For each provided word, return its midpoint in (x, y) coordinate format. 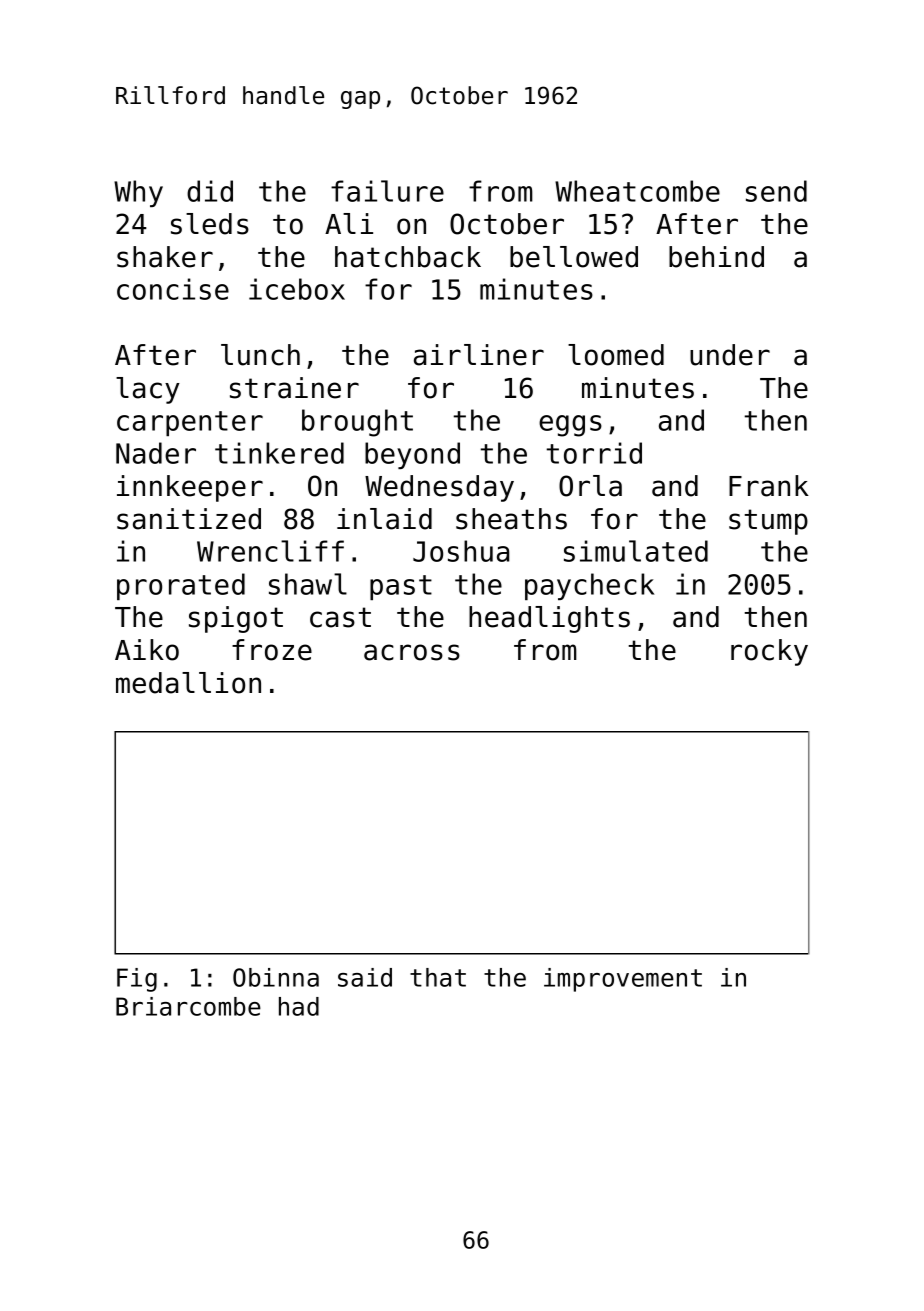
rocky (769, 652)
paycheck (589, 586)
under (730, 355)
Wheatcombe (637, 191)
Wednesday (439, 488)
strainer (294, 388)
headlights (549, 619)
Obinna (276, 977)
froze (272, 650)
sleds (210, 224)
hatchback (408, 257)
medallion (188, 683)
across (412, 652)
